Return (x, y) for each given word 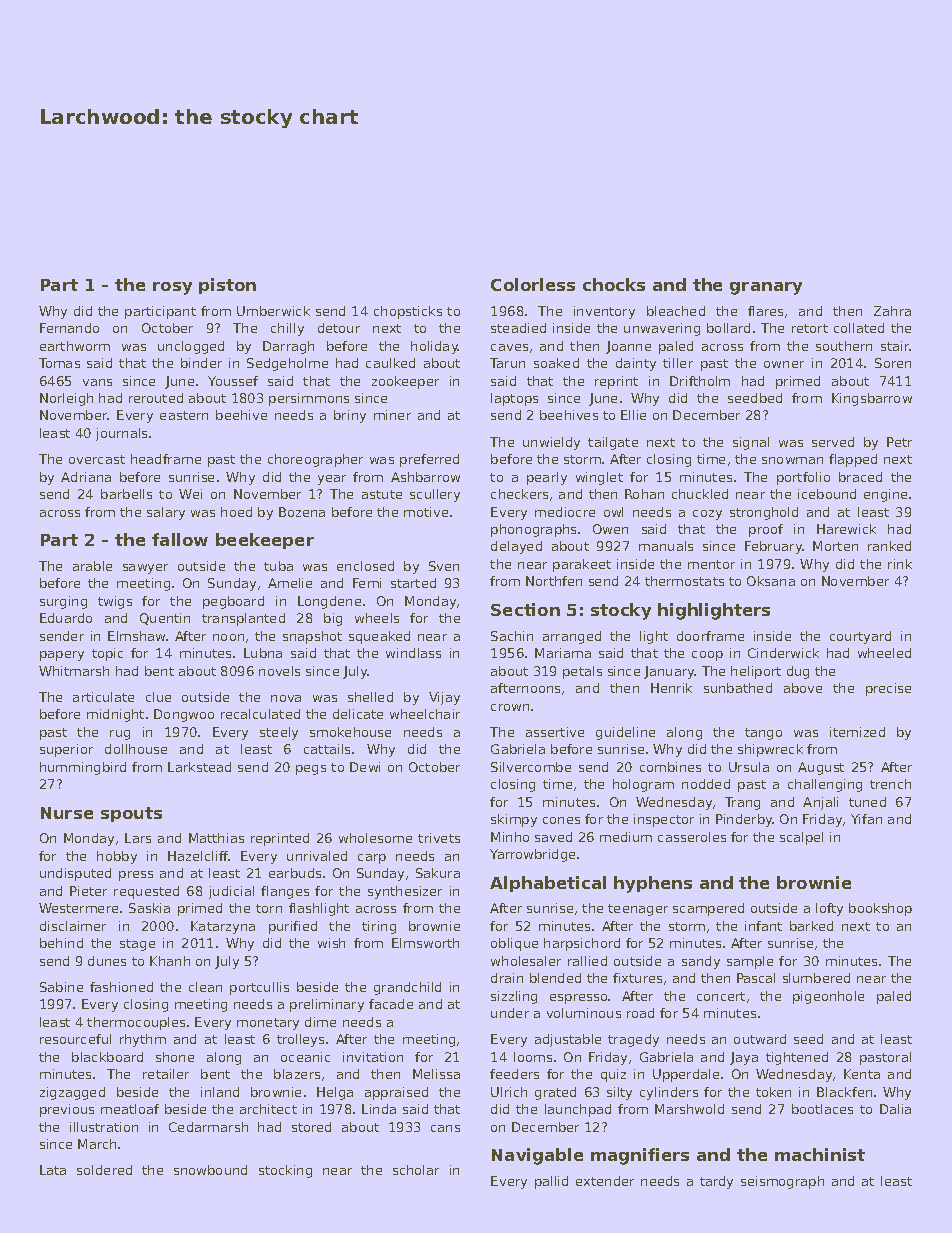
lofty (829, 909)
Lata (53, 1170)
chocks (614, 284)
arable (92, 566)
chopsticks (408, 312)
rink (900, 564)
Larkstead (199, 767)
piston (227, 286)
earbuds (295, 873)
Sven (444, 566)
